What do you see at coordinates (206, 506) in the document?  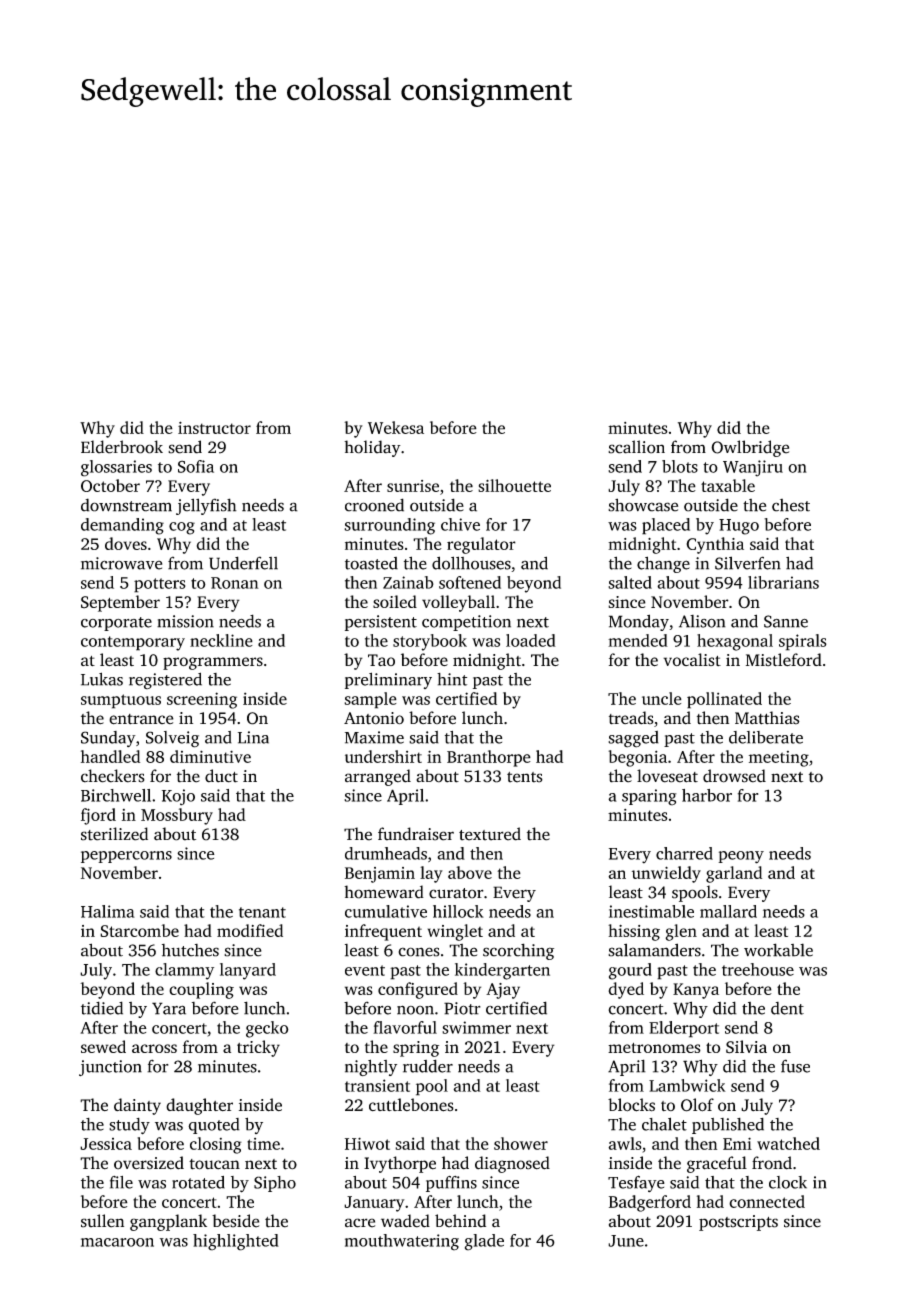 I see `jellyfish` at bounding box center [206, 506].
